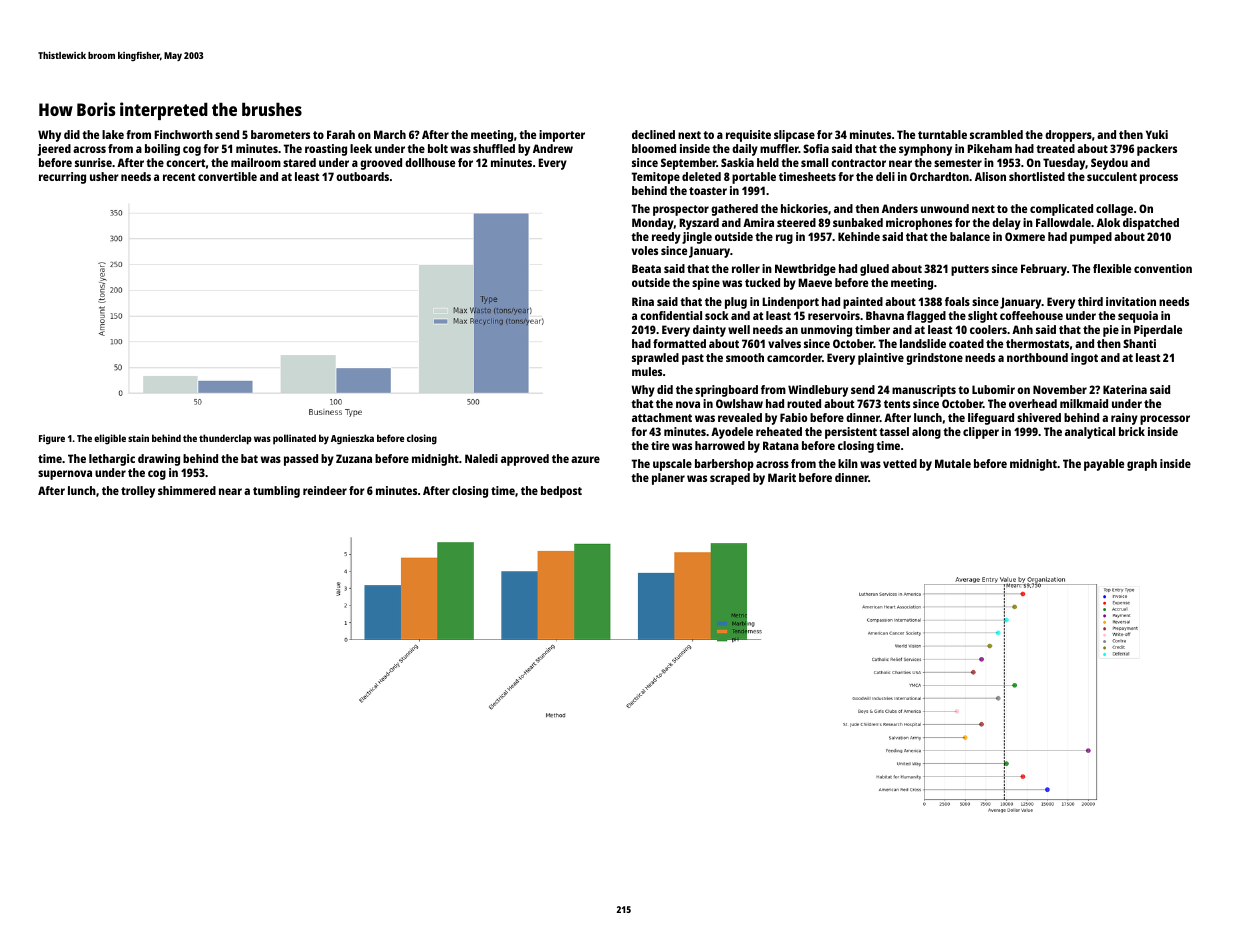 The height and width of the screenshot is (952, 1233). I want to click on sprawled, so click(655, 359).
